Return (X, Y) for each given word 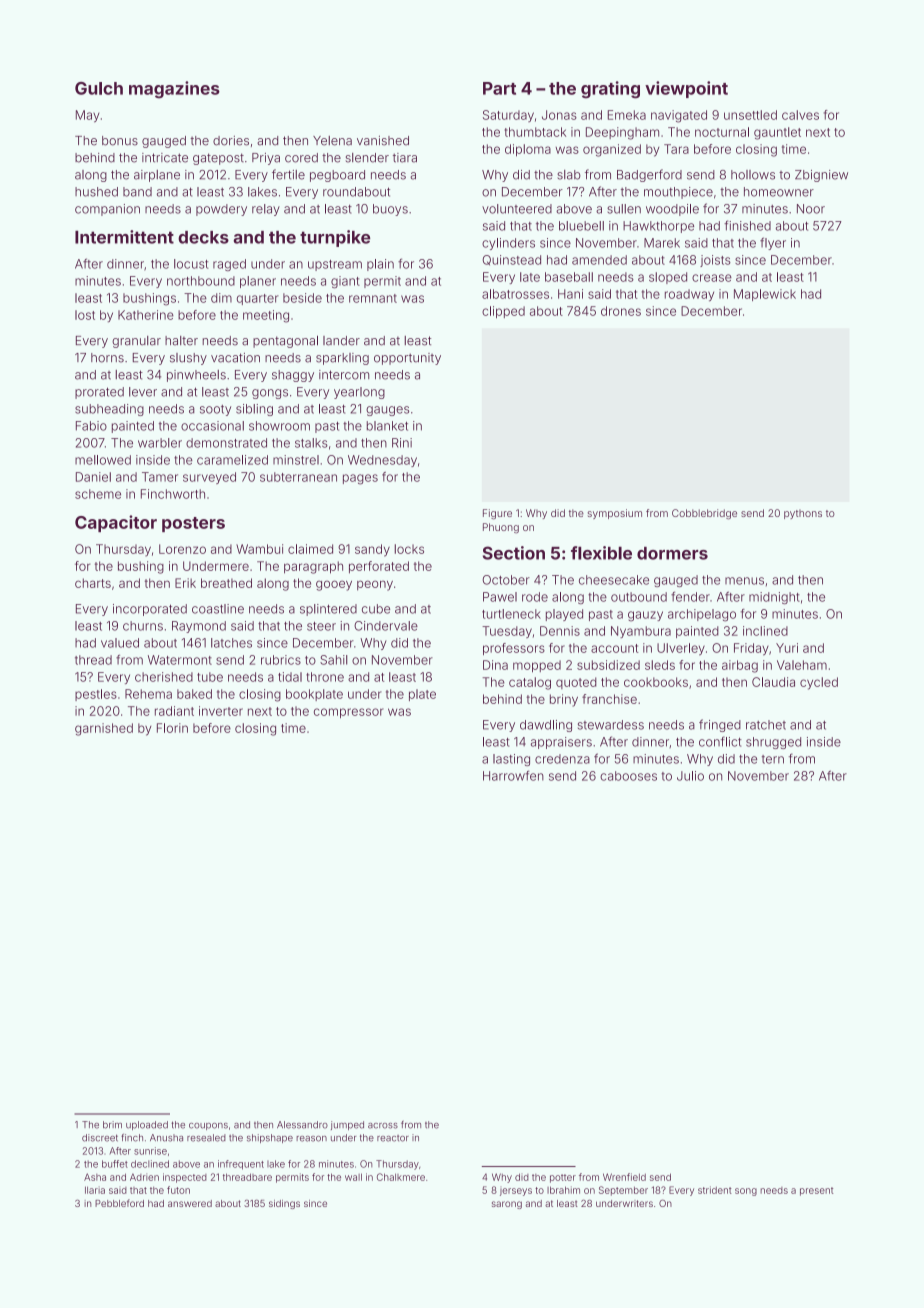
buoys (390, 210)
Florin (172, 728)
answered (190, 1203)
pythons (803, 514)
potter (563, 1178)
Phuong (501, 528)
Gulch (99, 88)
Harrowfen (513, 775)
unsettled (750, 115)
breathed (226, 583)
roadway (689, 295)
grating (610, 90)
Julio (690, 776)
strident (715, 1190)
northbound (201, 281)
